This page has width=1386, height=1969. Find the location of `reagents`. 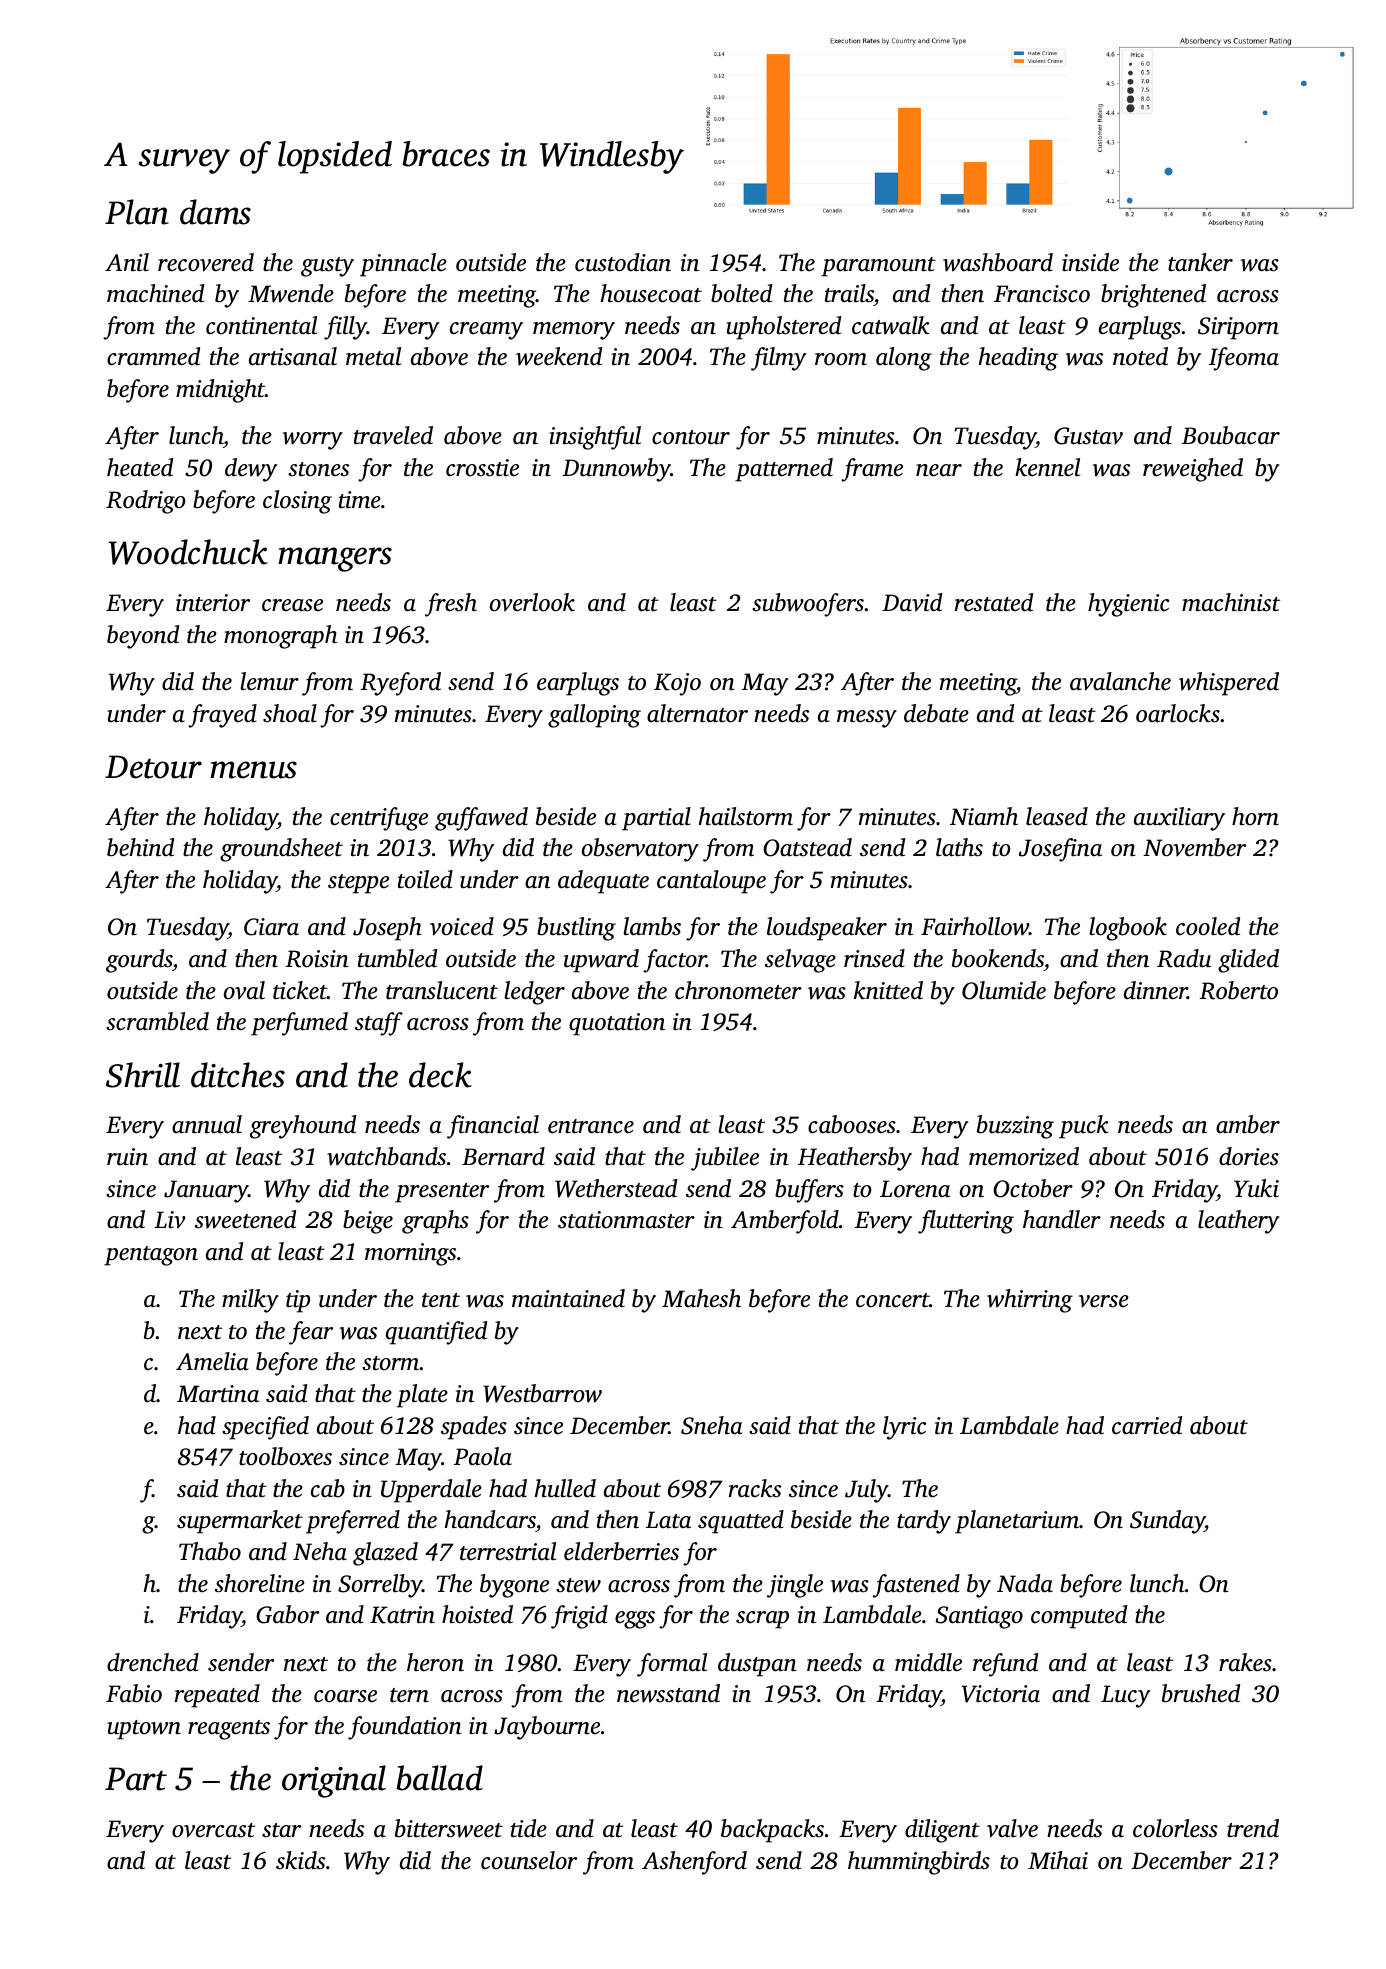

reagents is located at coordinates (229, 1730).
